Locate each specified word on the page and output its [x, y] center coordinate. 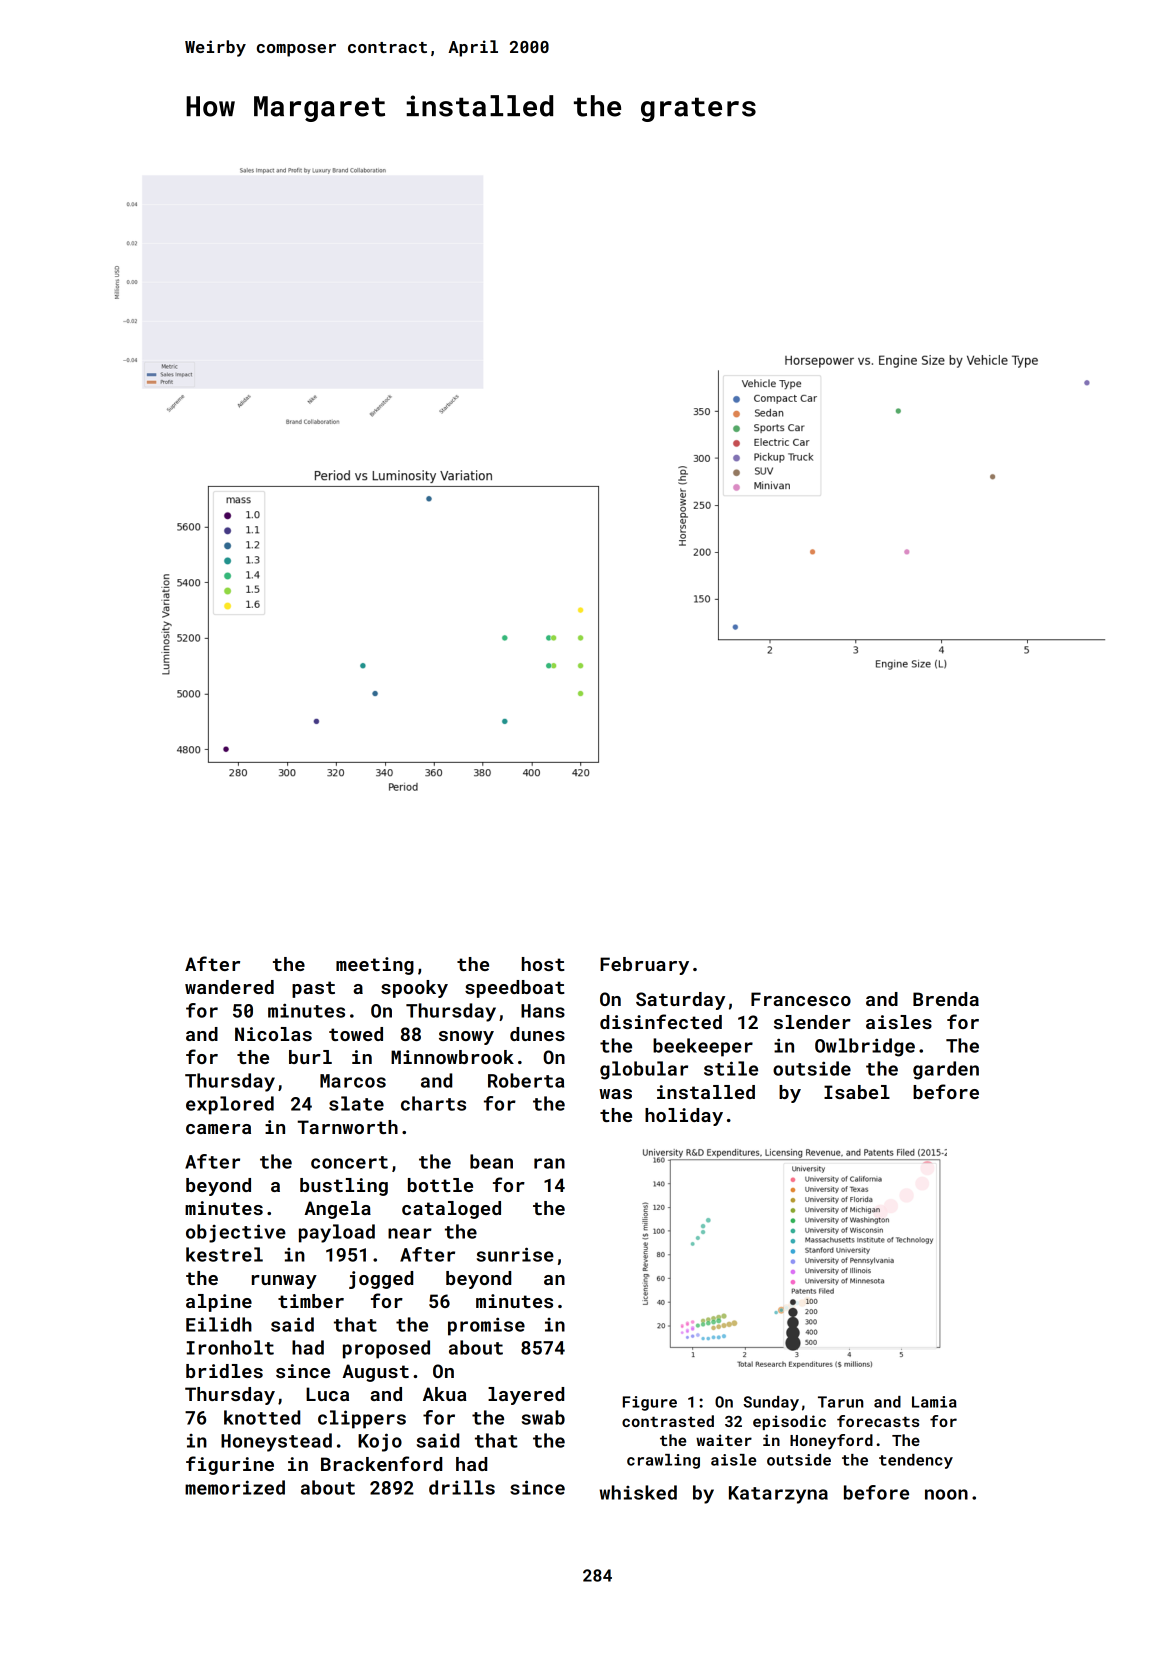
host [543, 964]
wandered [229, 987]
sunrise [515, 1254]
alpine [219, 1303]
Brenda [946, 999]
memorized [235, 1487]
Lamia [934, 1402]
